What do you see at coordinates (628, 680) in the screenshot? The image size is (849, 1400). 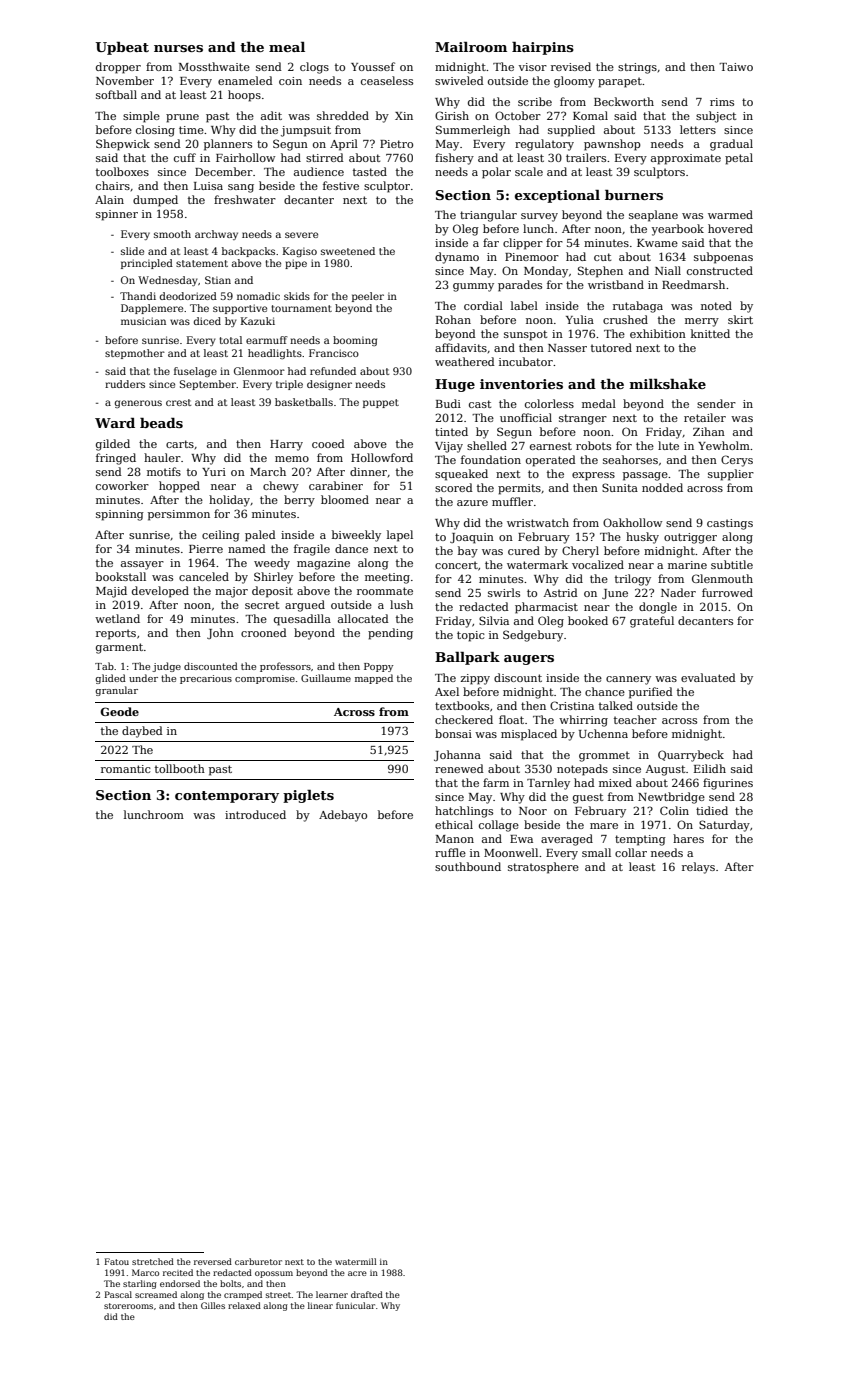 I see `cannery` at bounding box center [628, 680].
